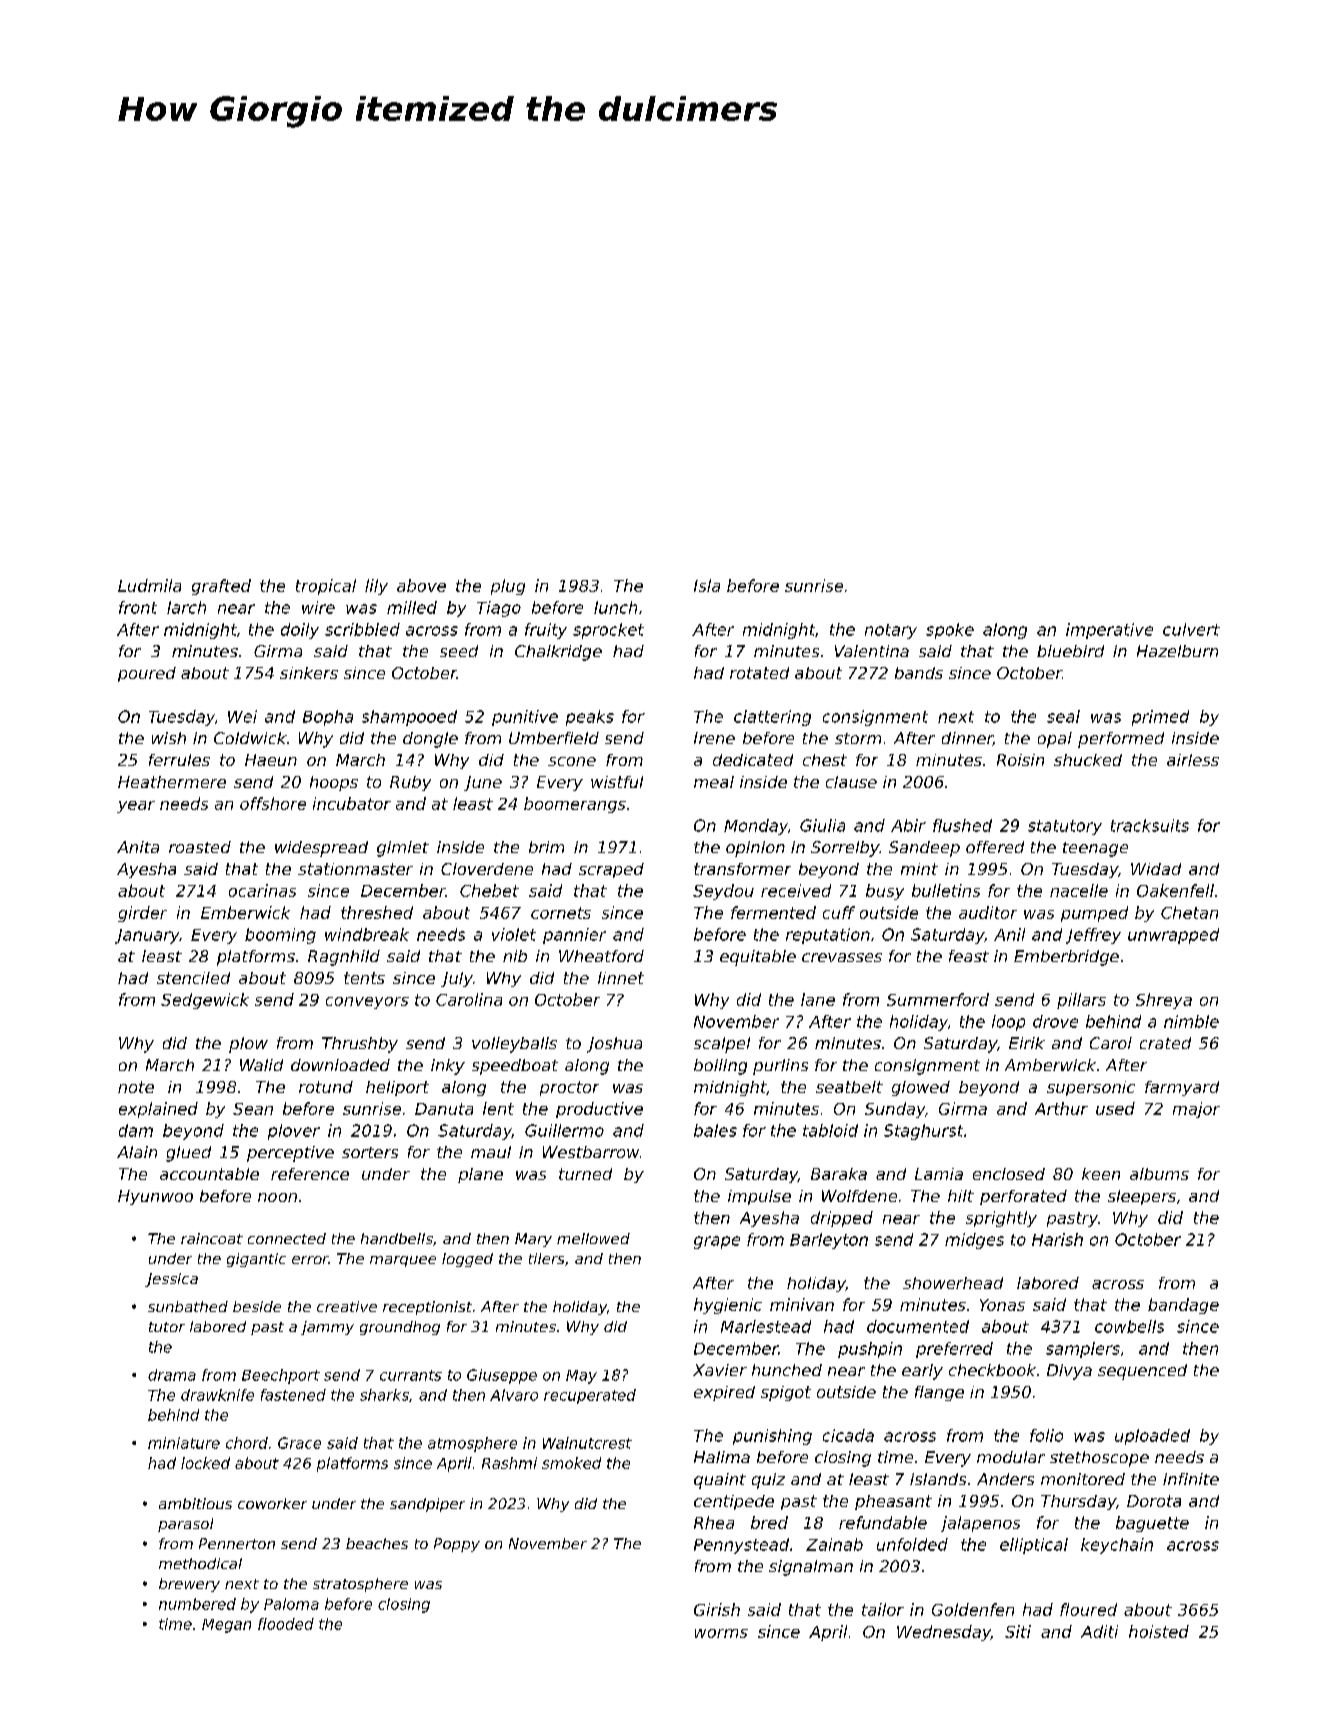 Image resolution: width=1337 pixels, height=1730 pixels. What do you see at coordinates (277, 1197) in the page?
I see `noon` at bounding box center [277, 1197].
